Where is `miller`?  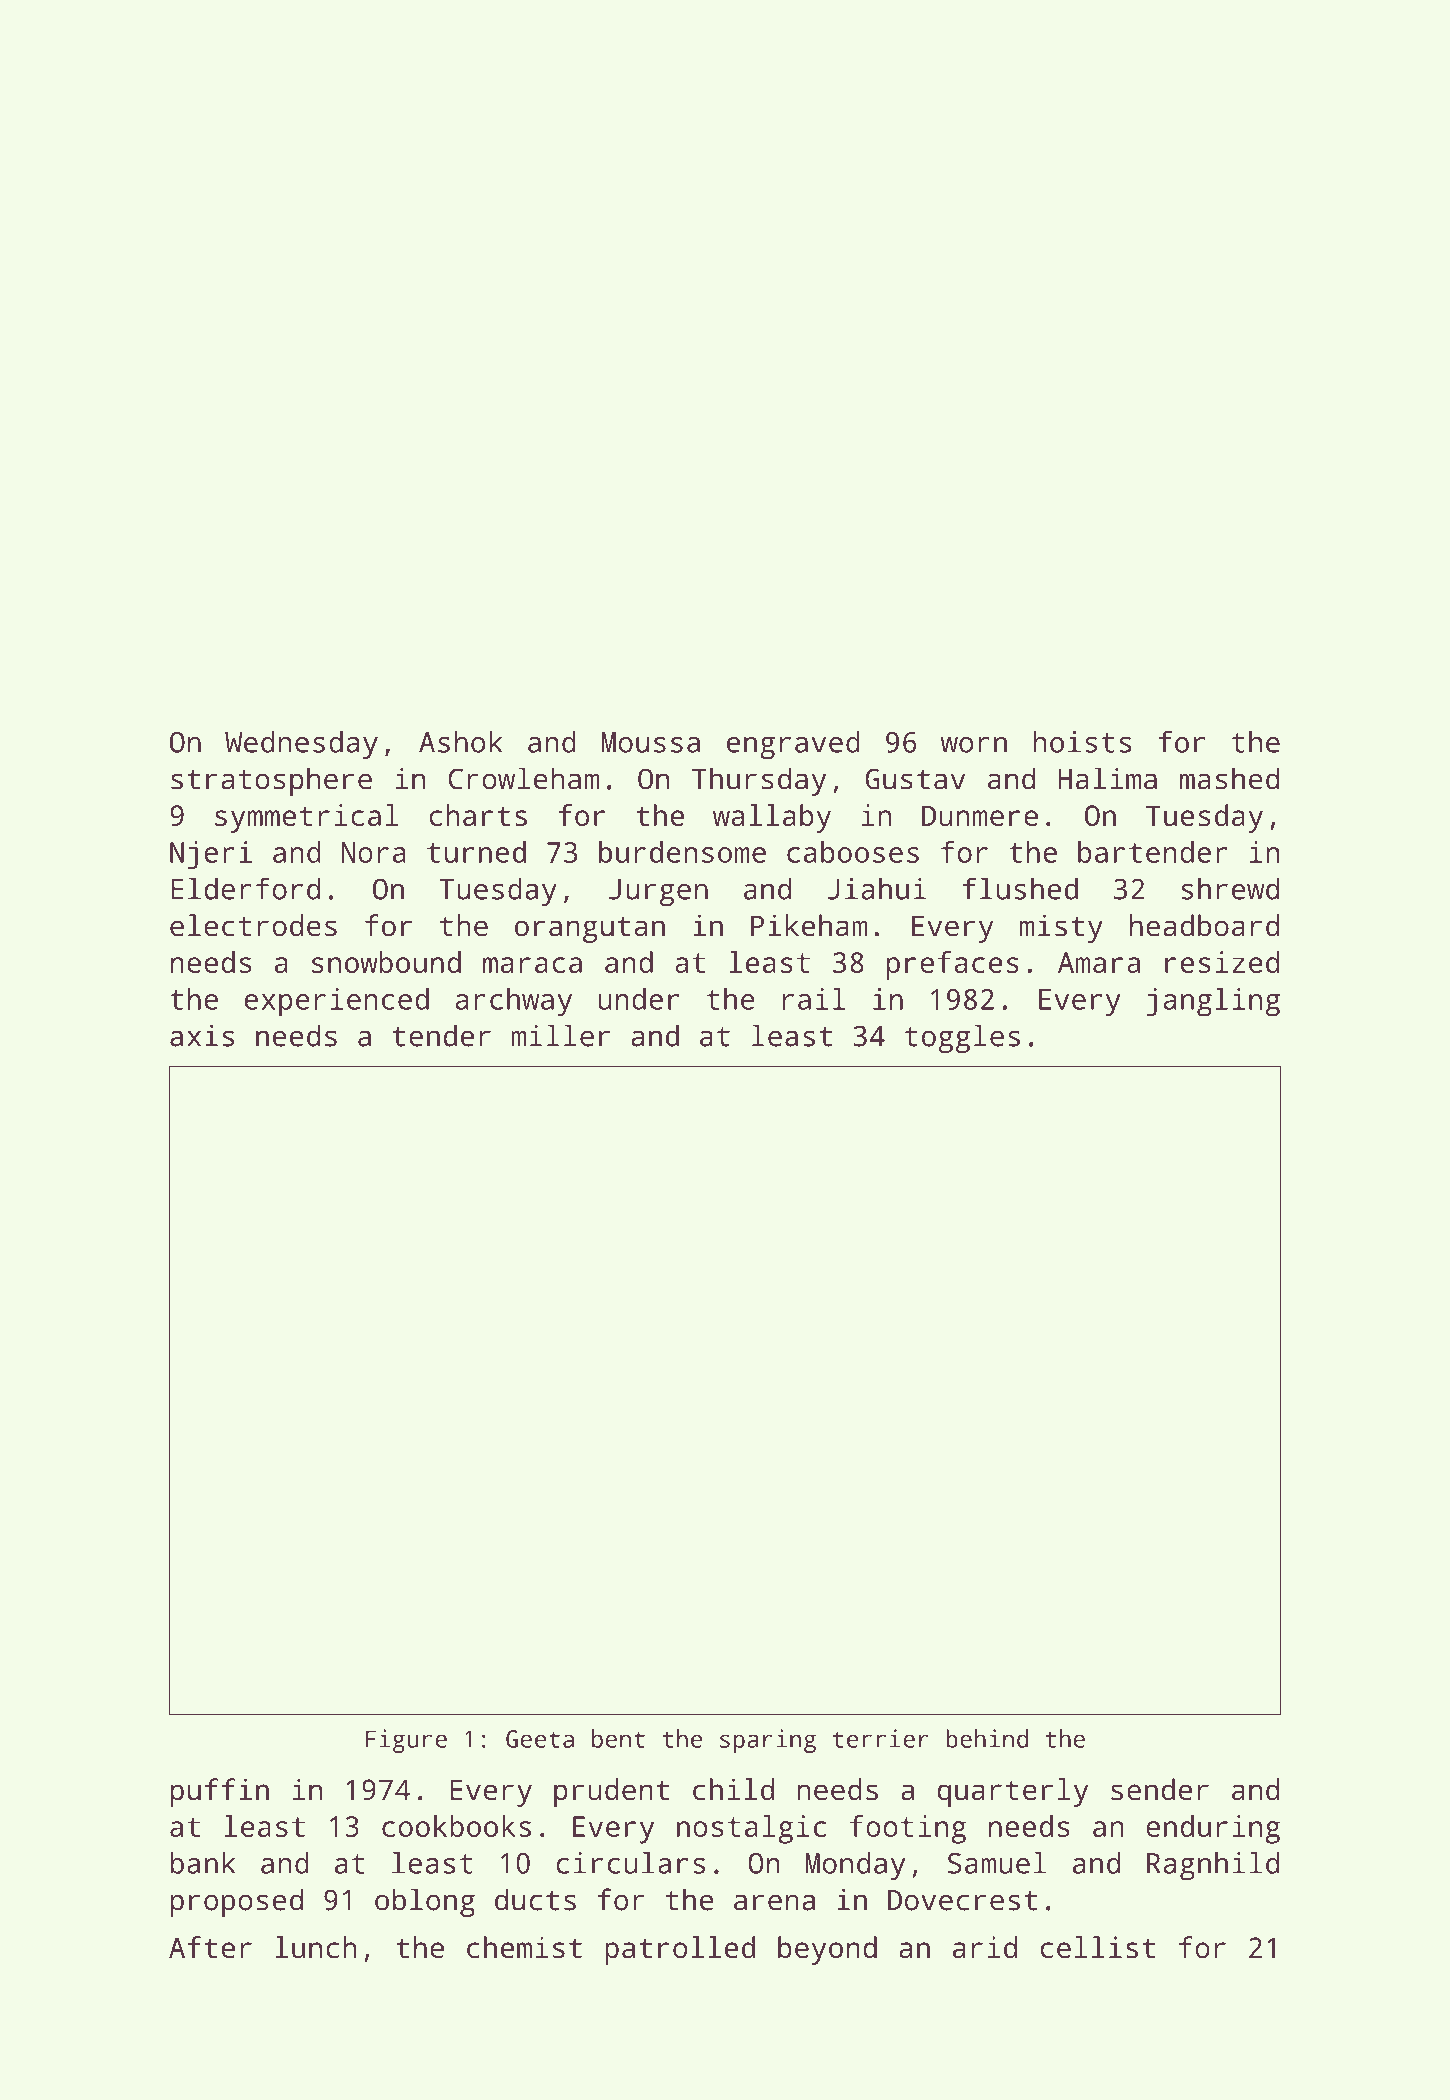
miller is located at coordinates (560, 1035).
